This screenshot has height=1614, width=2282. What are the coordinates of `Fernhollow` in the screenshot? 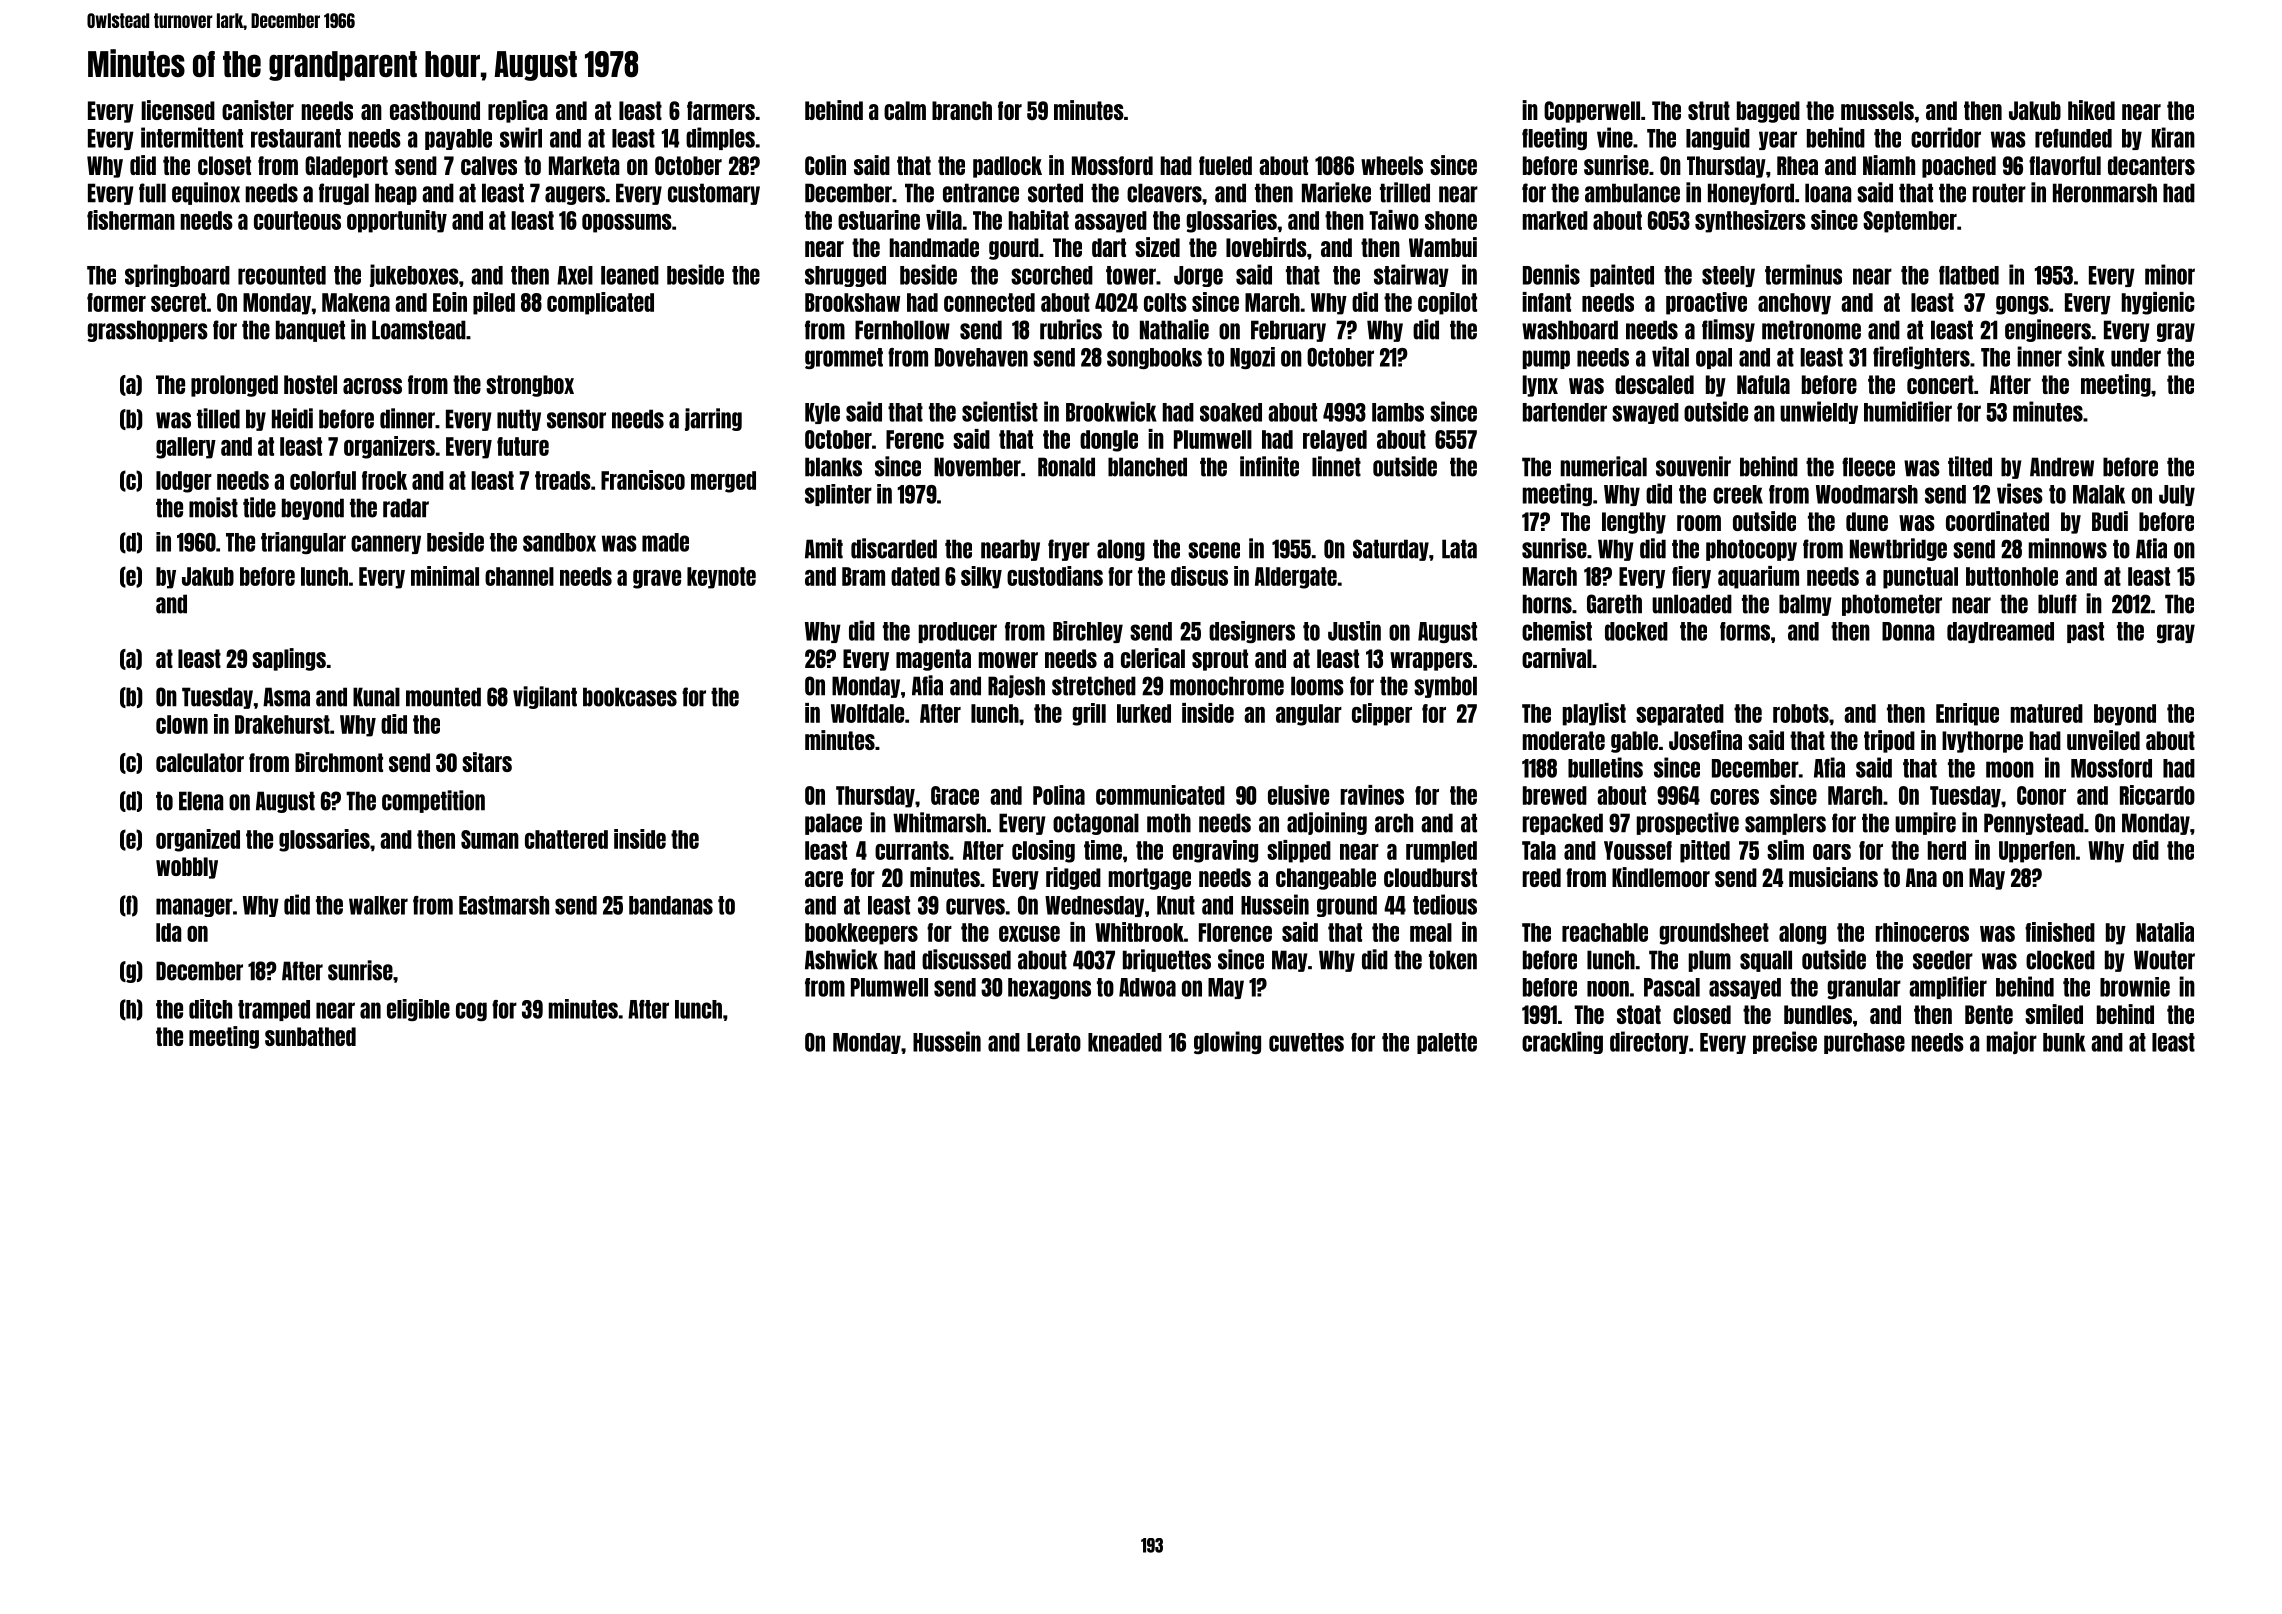 It's located at (902, 330).
